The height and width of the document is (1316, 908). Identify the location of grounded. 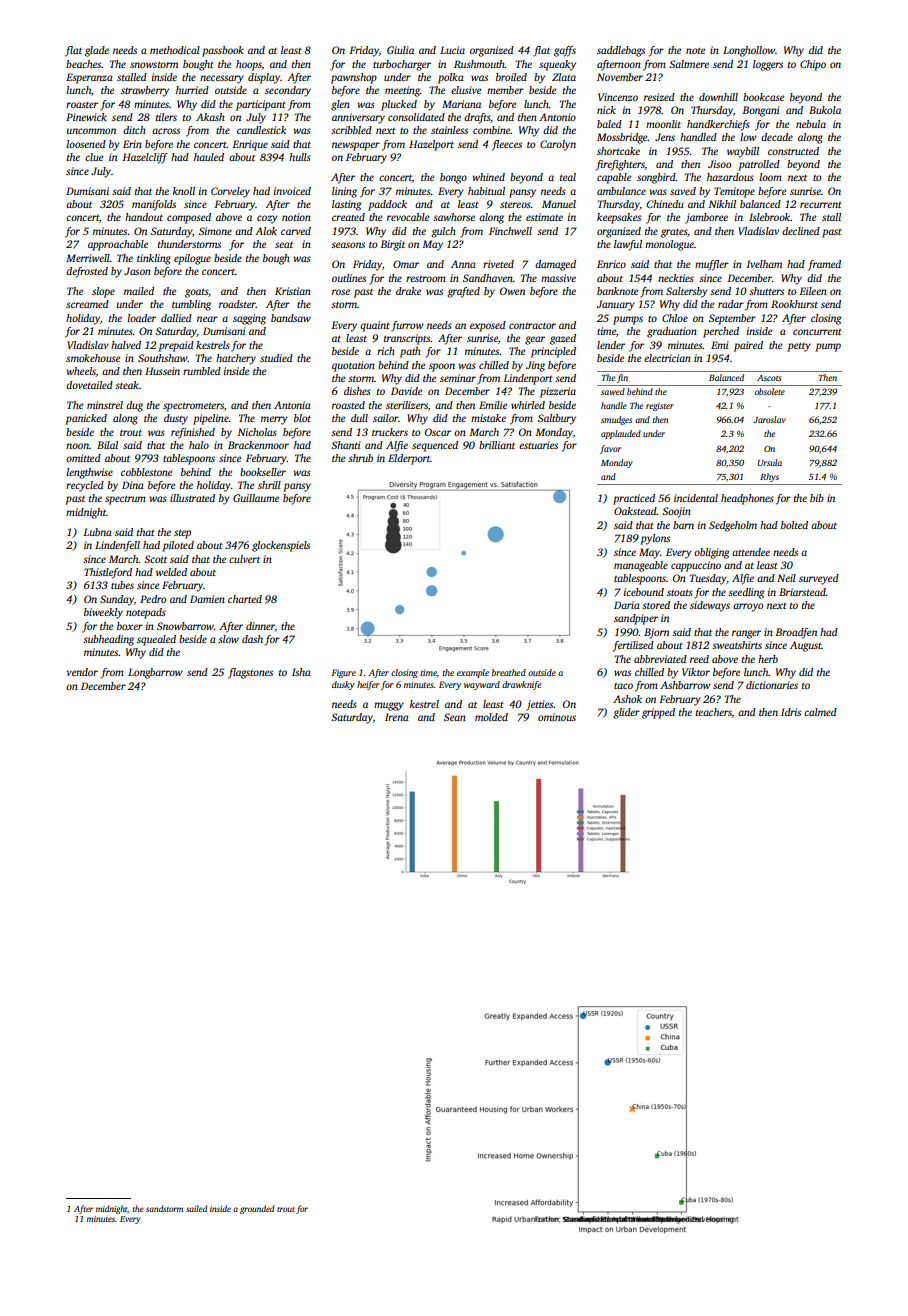
(257, 1209).
